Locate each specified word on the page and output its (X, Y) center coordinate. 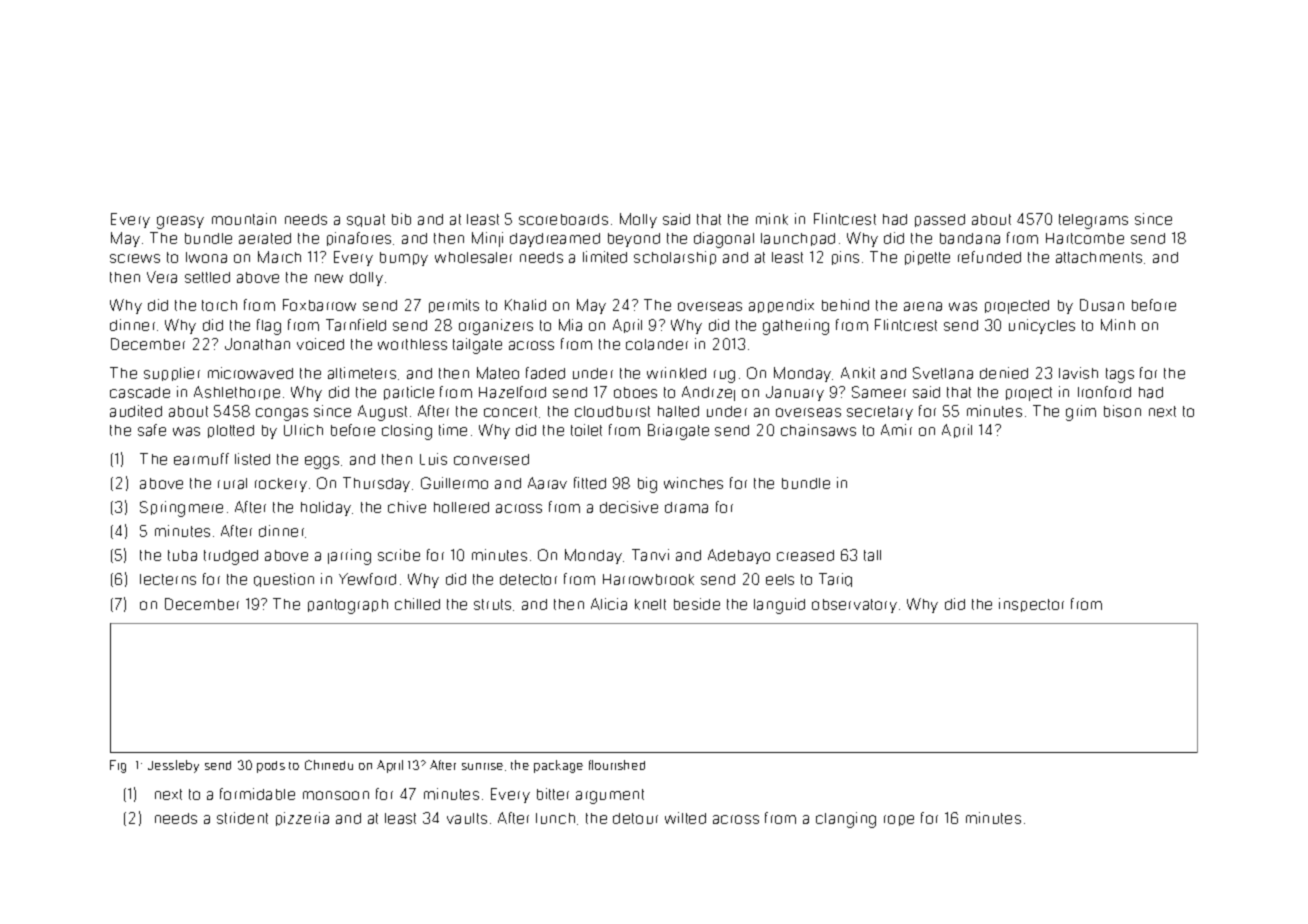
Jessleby (173, 766)
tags (1120, 375)
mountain (244, 219)
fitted (590, 483)
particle (409, 393)
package (558, 766)
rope (899, 820)
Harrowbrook (648, 579)
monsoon (336, 795)
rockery (281, 485)
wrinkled (676, 373)
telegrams (1093, 221)
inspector (1031, 605)
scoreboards (563, 219)
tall (872, 555)
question (284, 580)
